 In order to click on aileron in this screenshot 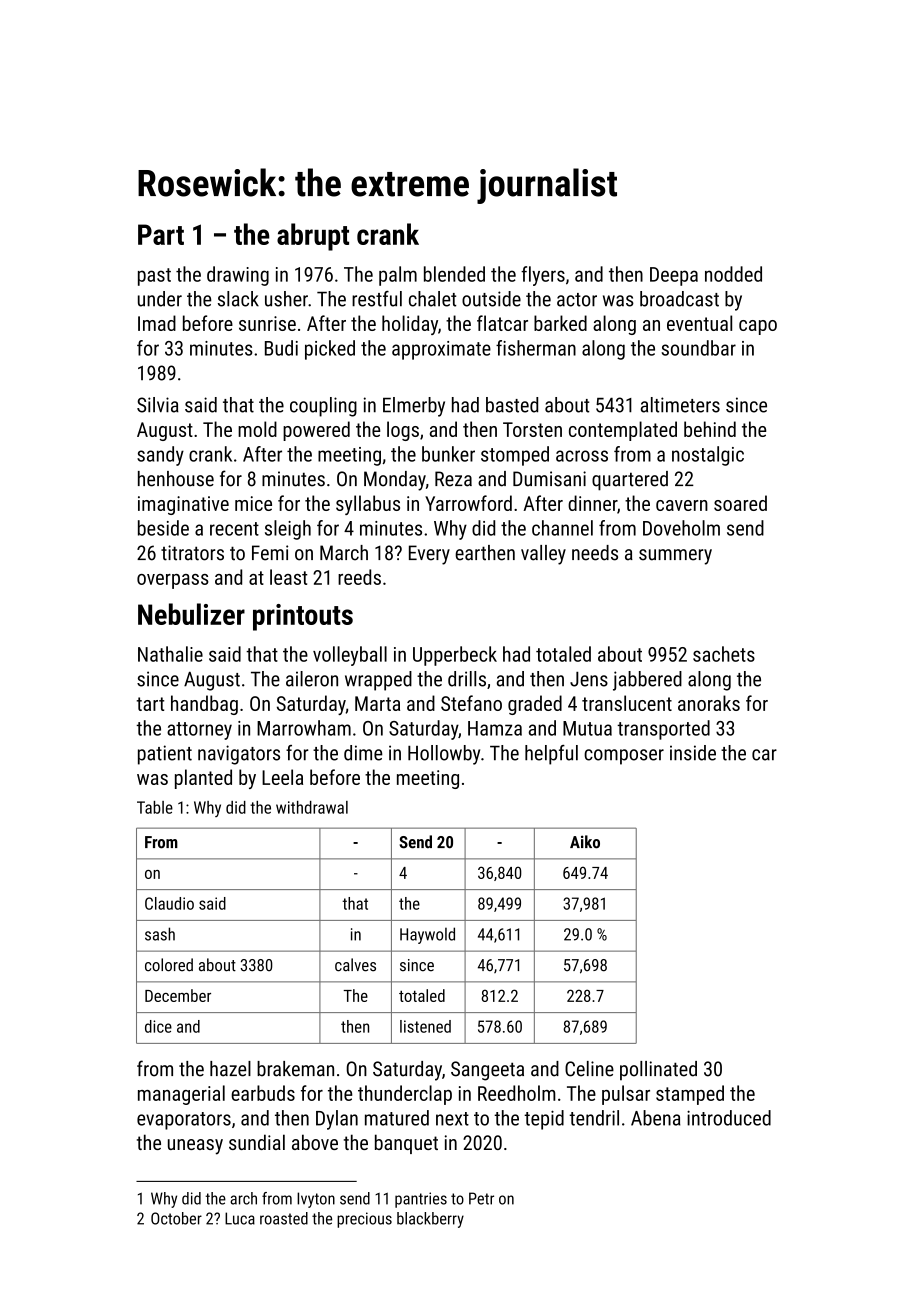, I will do `click(312, 679)`.
